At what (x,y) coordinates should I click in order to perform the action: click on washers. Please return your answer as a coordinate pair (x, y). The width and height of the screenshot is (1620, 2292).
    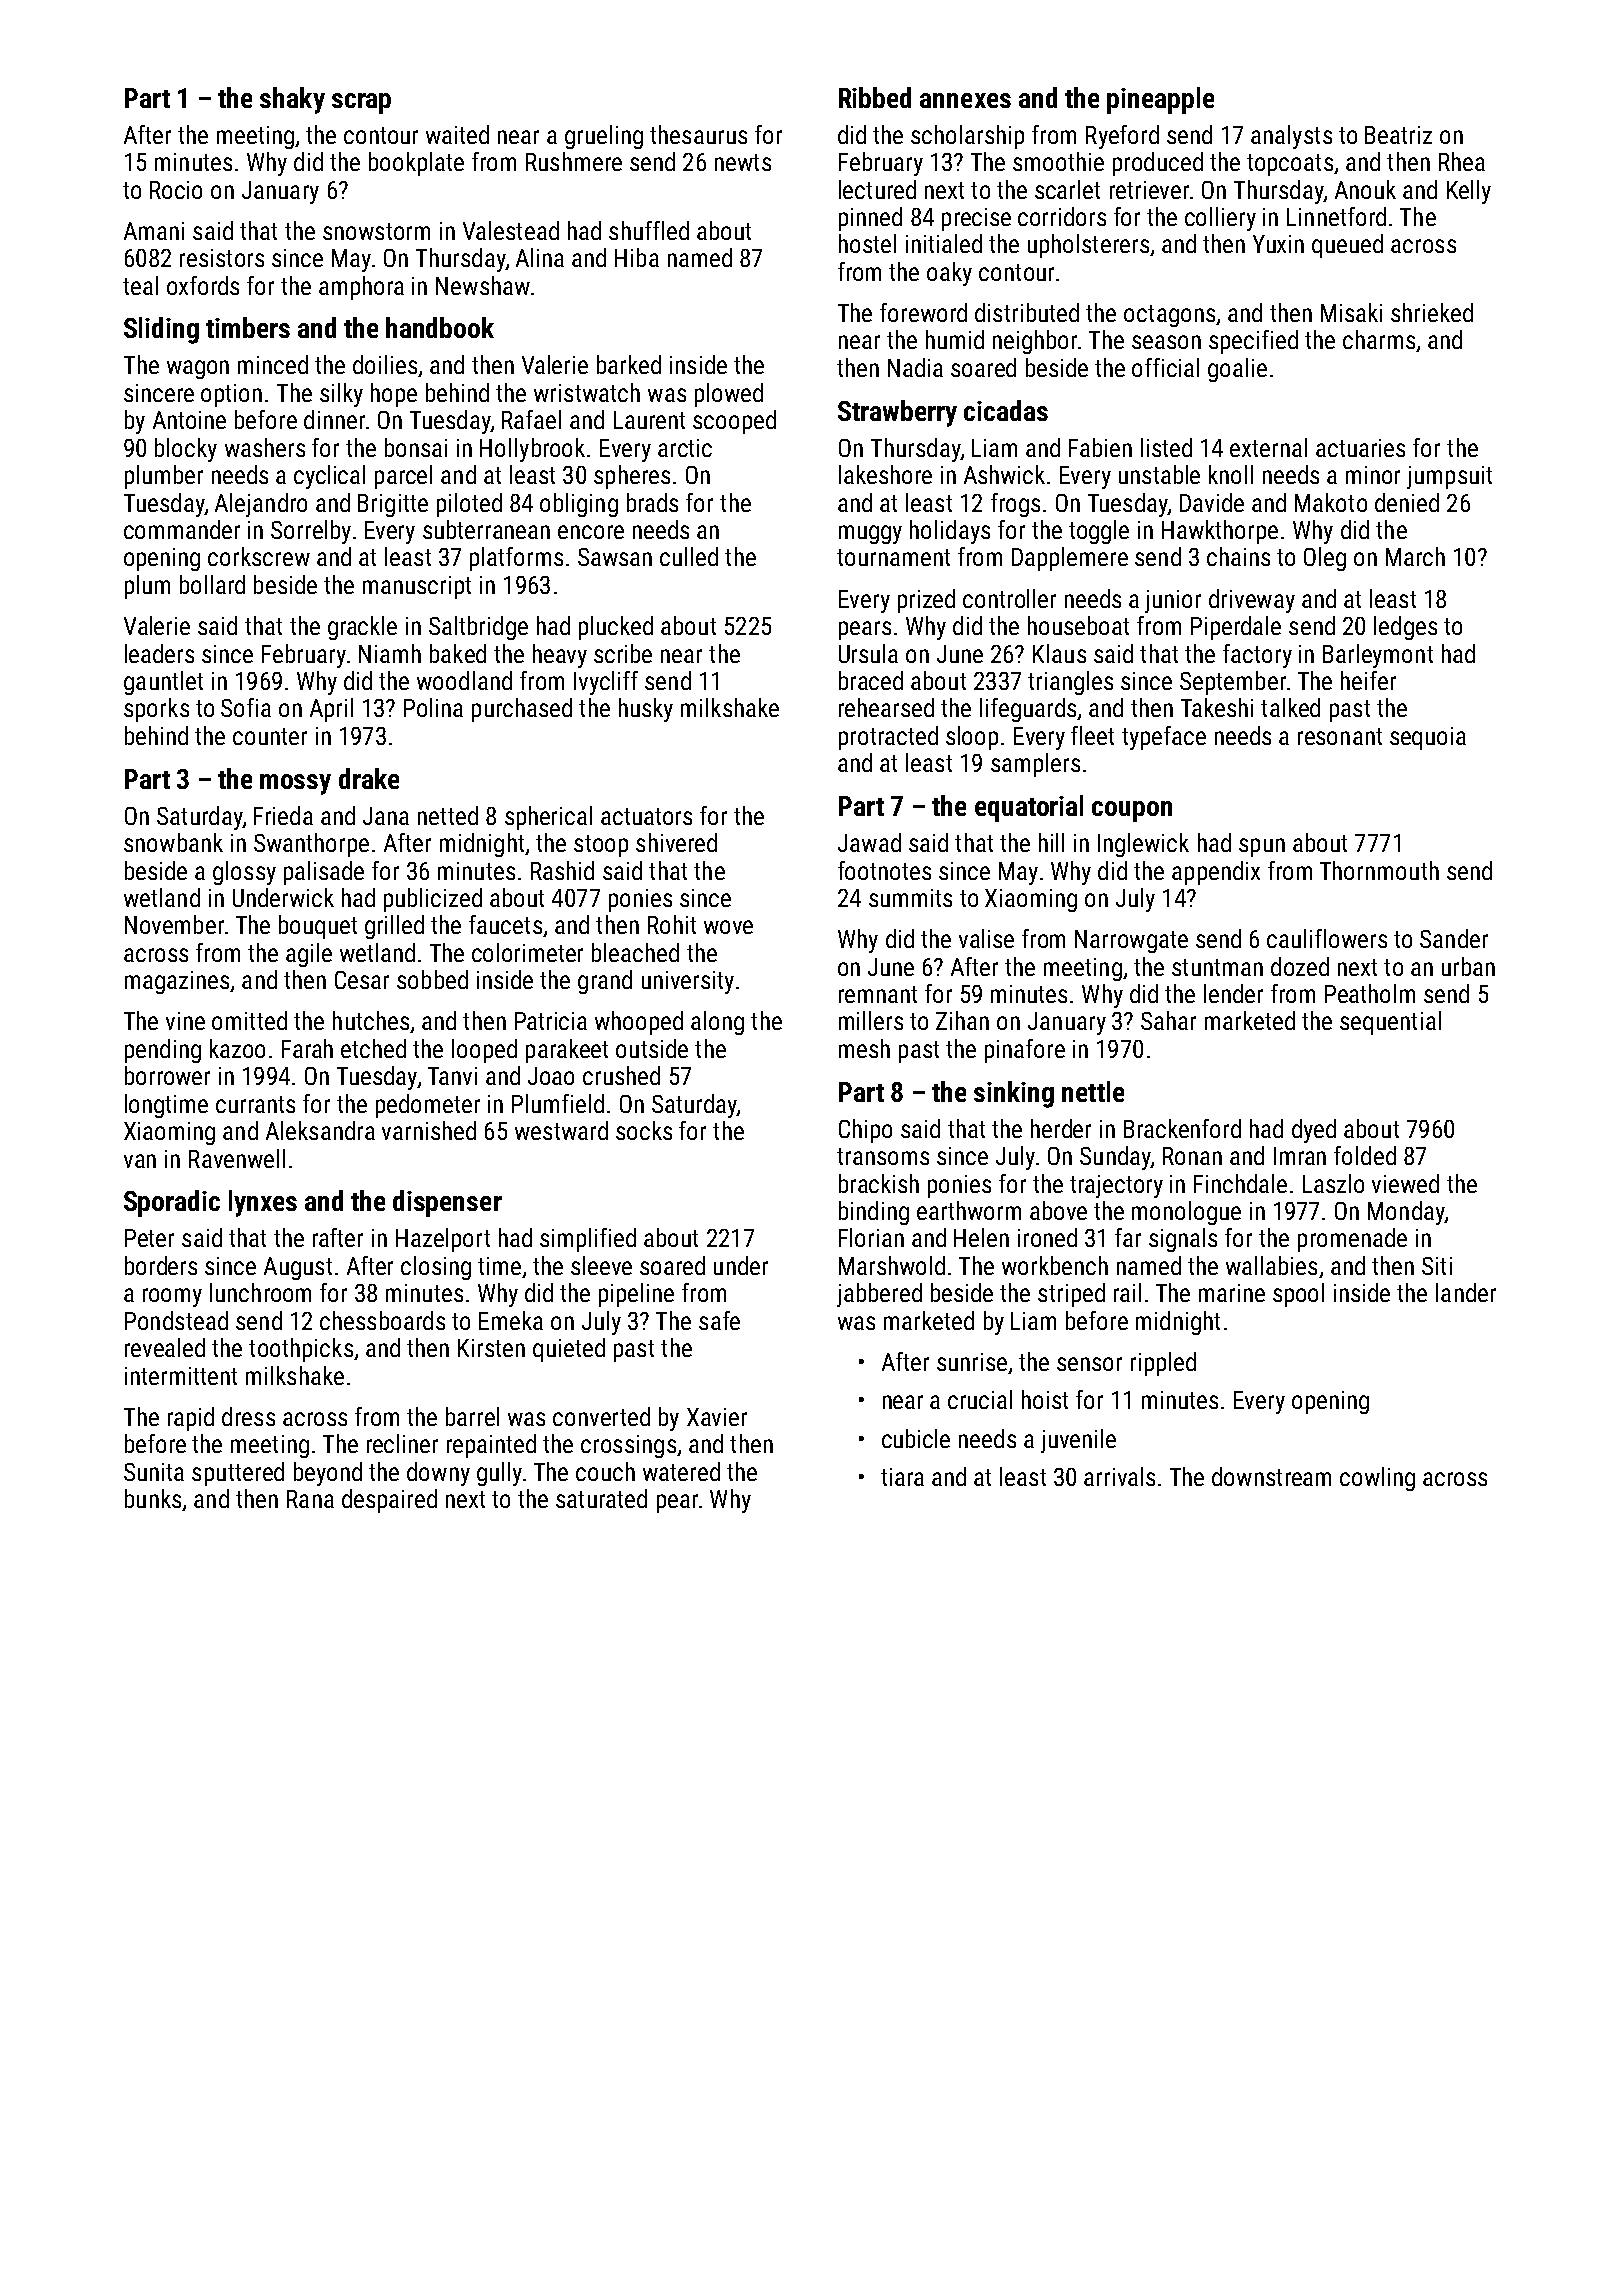
    Looking at the image, I should click on (265, 447).
